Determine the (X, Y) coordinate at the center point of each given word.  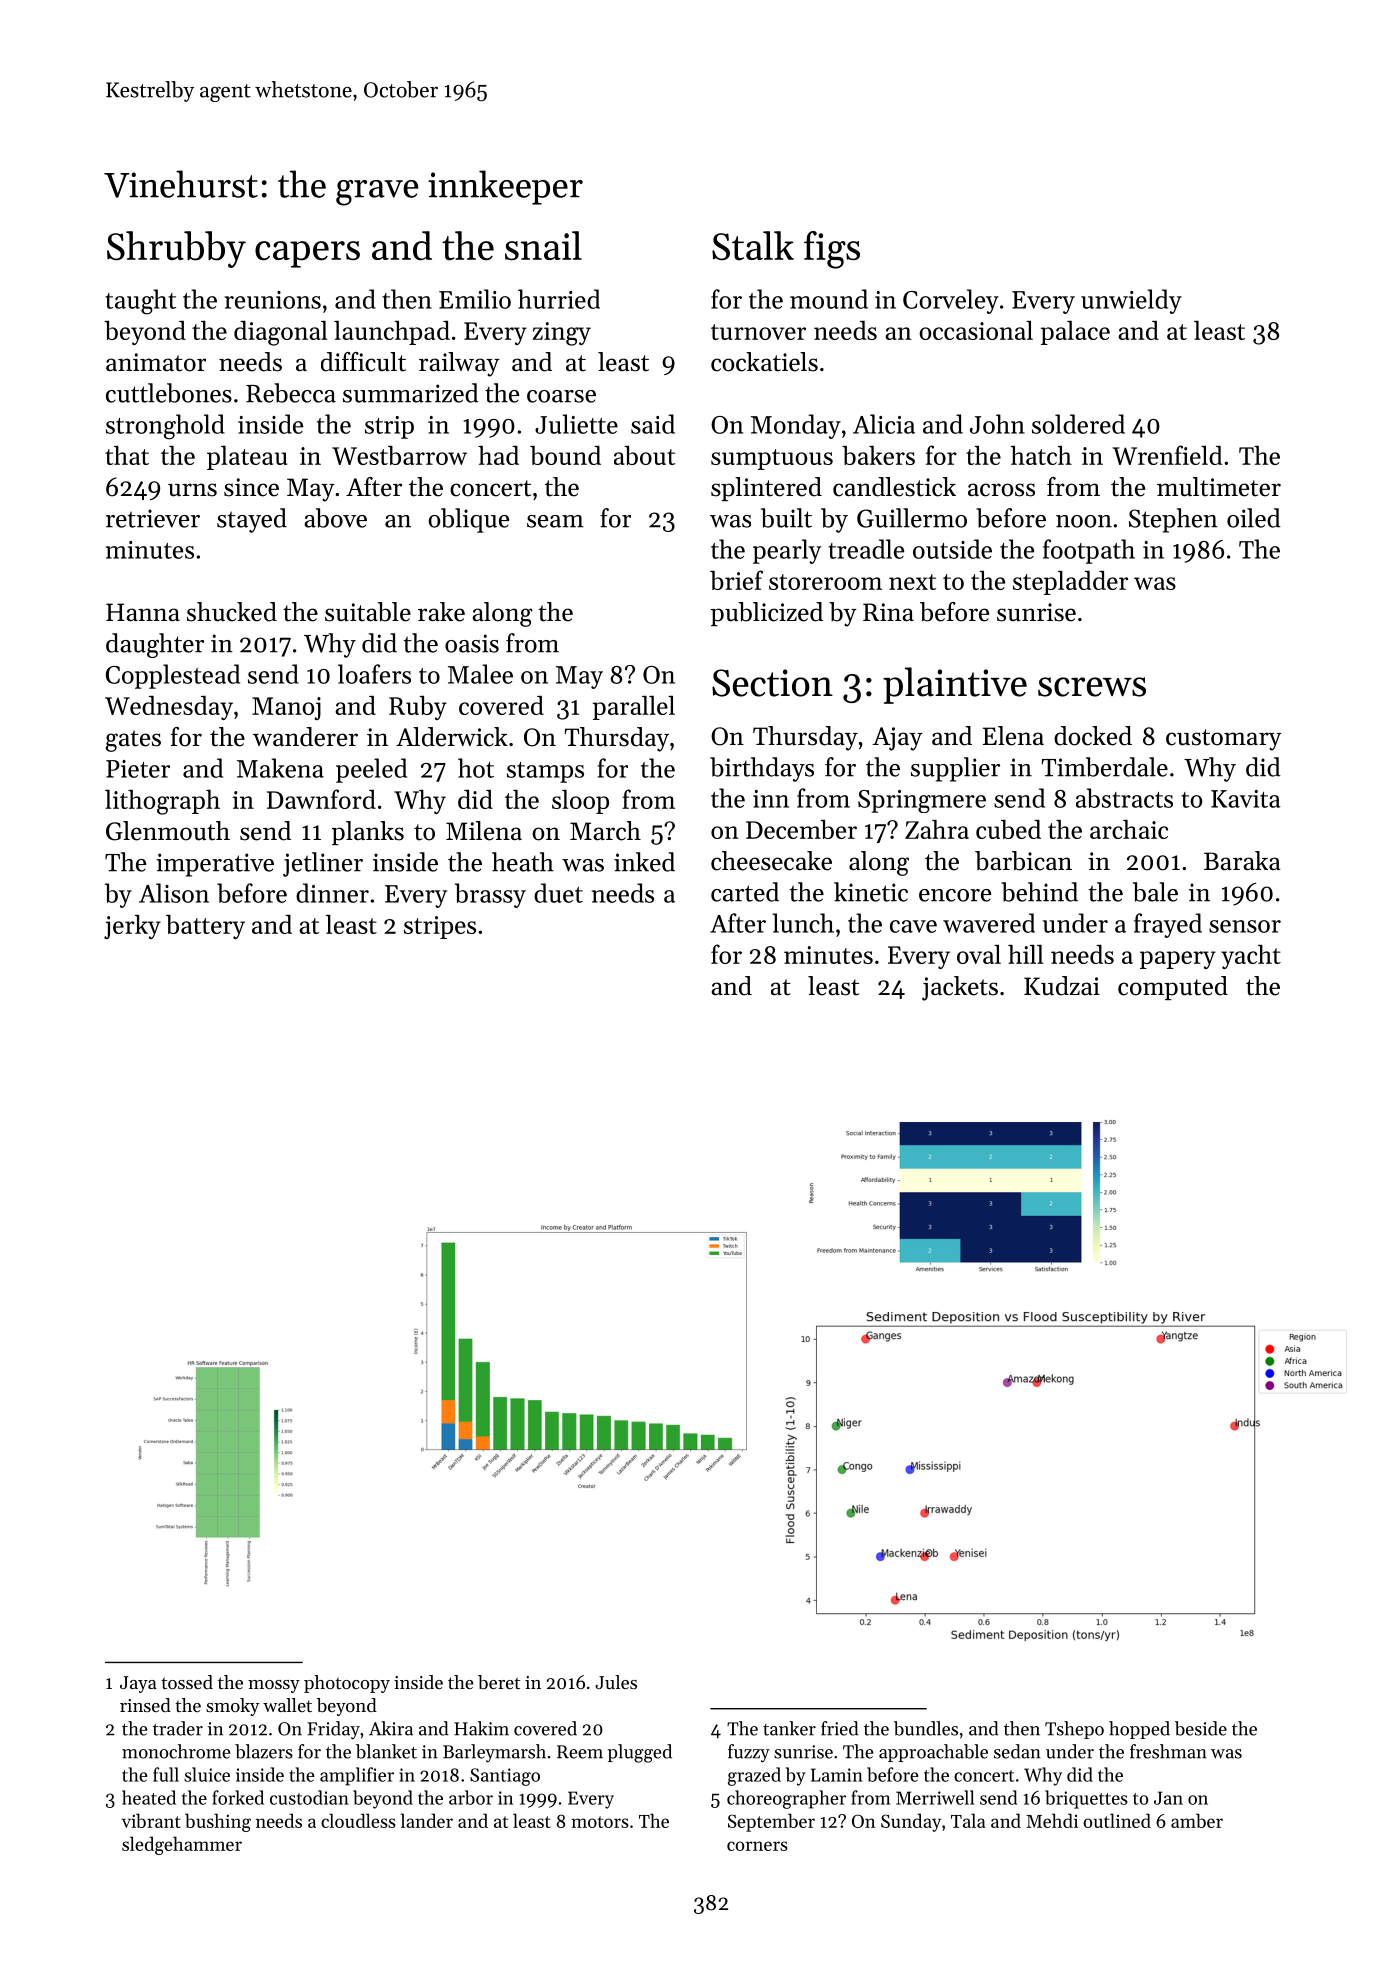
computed (1173, 988)
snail (543, 246)
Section (772, 683)
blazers (264, 1751)
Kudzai (1062, 986)
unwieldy (1131, 301)
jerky (132, 926)
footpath (1089, 551)
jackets (960, 988)
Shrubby (176, 249)
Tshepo (1074, 1730)
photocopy (347, 1684)
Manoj (286, 708)
